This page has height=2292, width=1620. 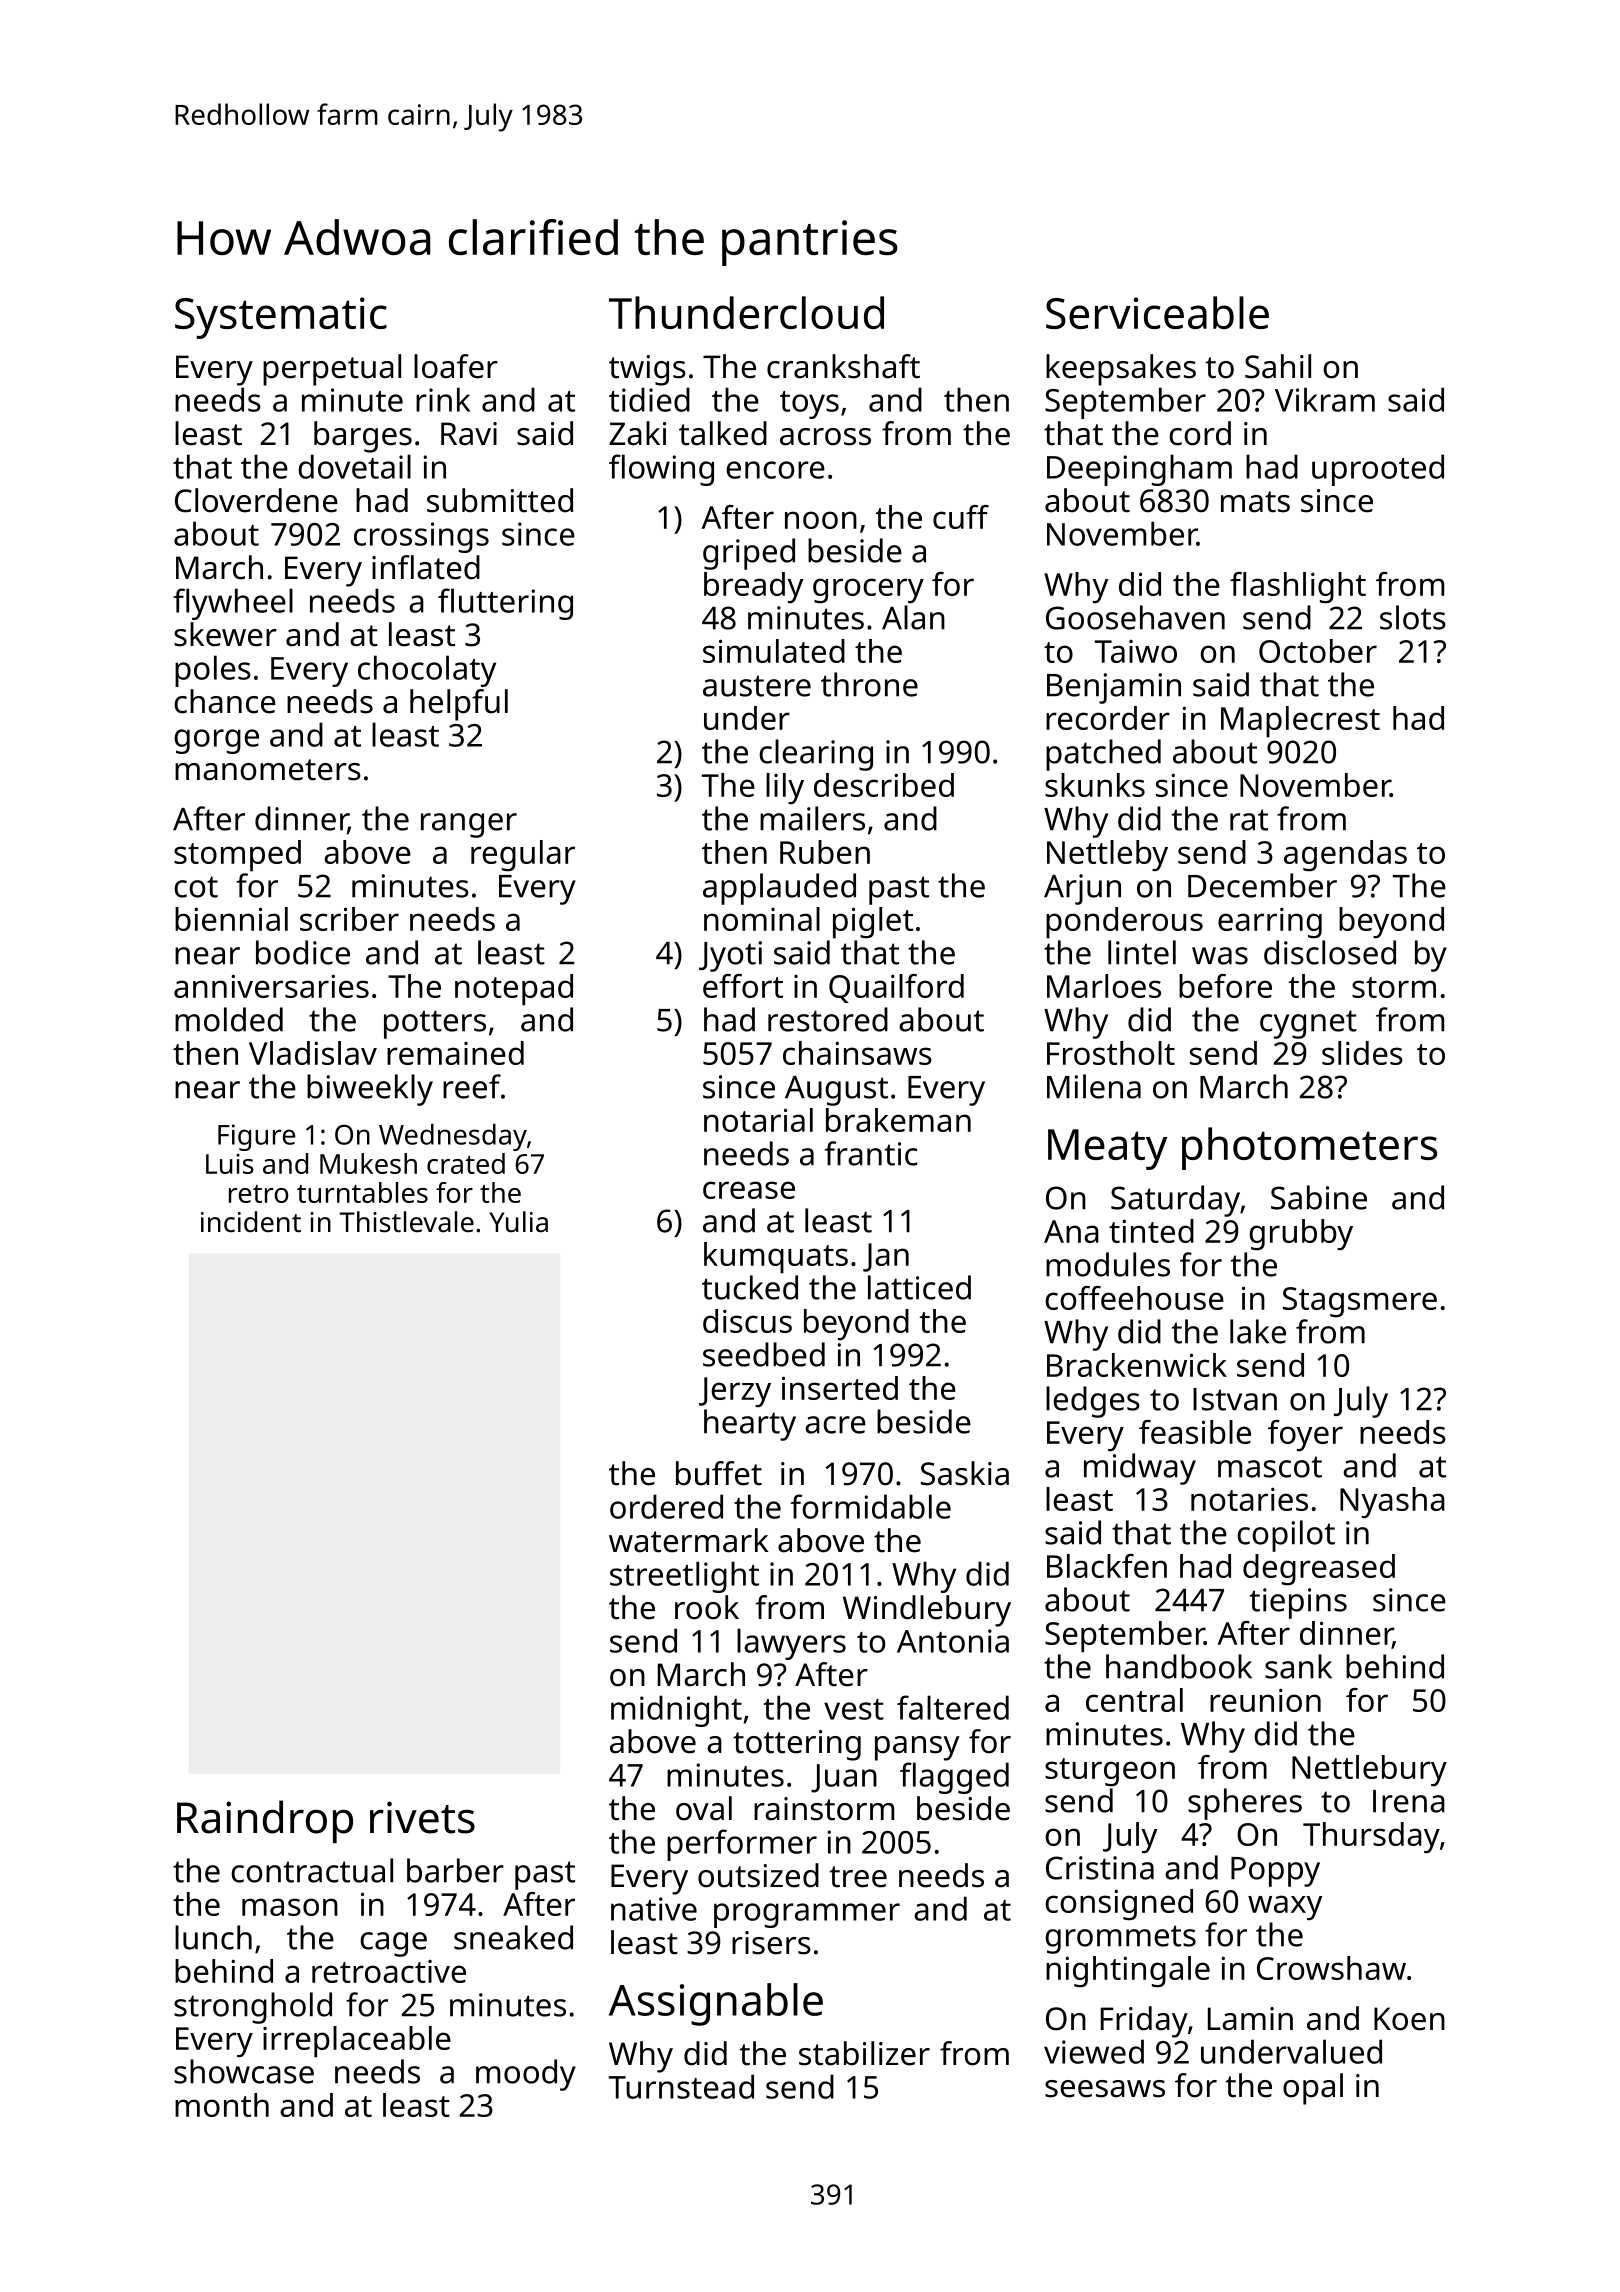 What do you see at coordinates (1105, 2089) in the page?
I see `seesaws` at bounding box center [1105, 2089].
